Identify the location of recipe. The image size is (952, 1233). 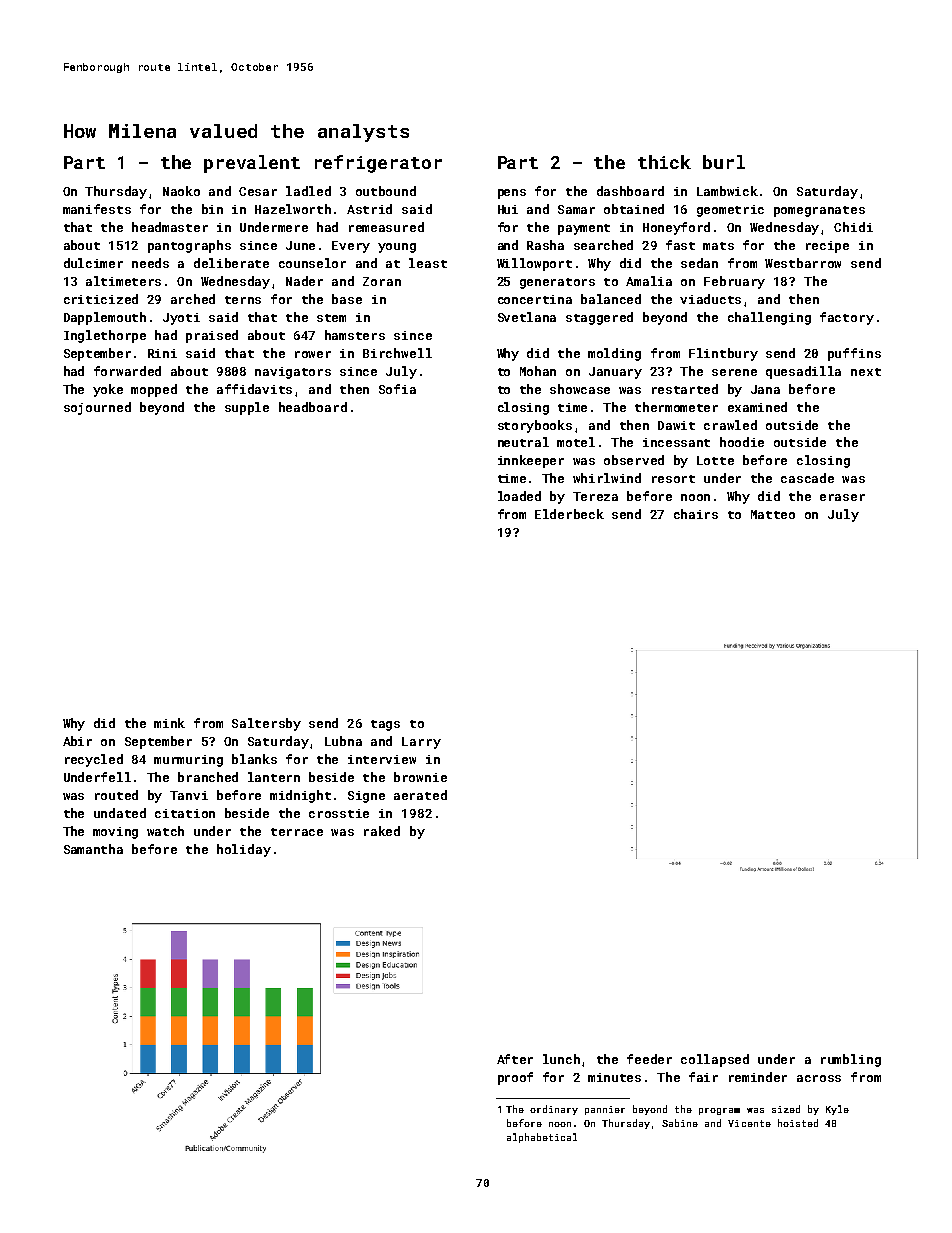
(827, 247).
